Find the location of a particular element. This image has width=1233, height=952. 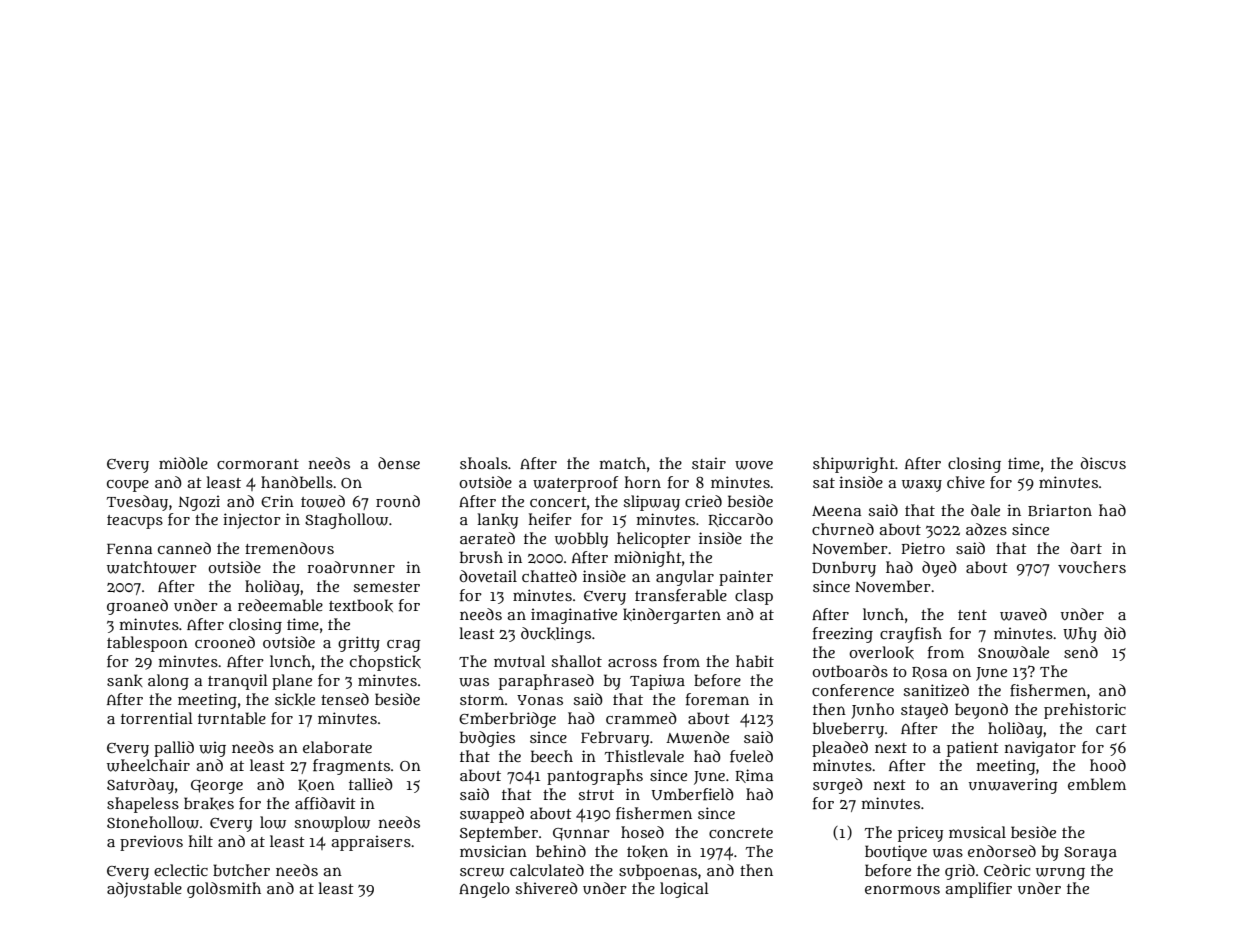

discus is located at coordinates (1103, 463).
